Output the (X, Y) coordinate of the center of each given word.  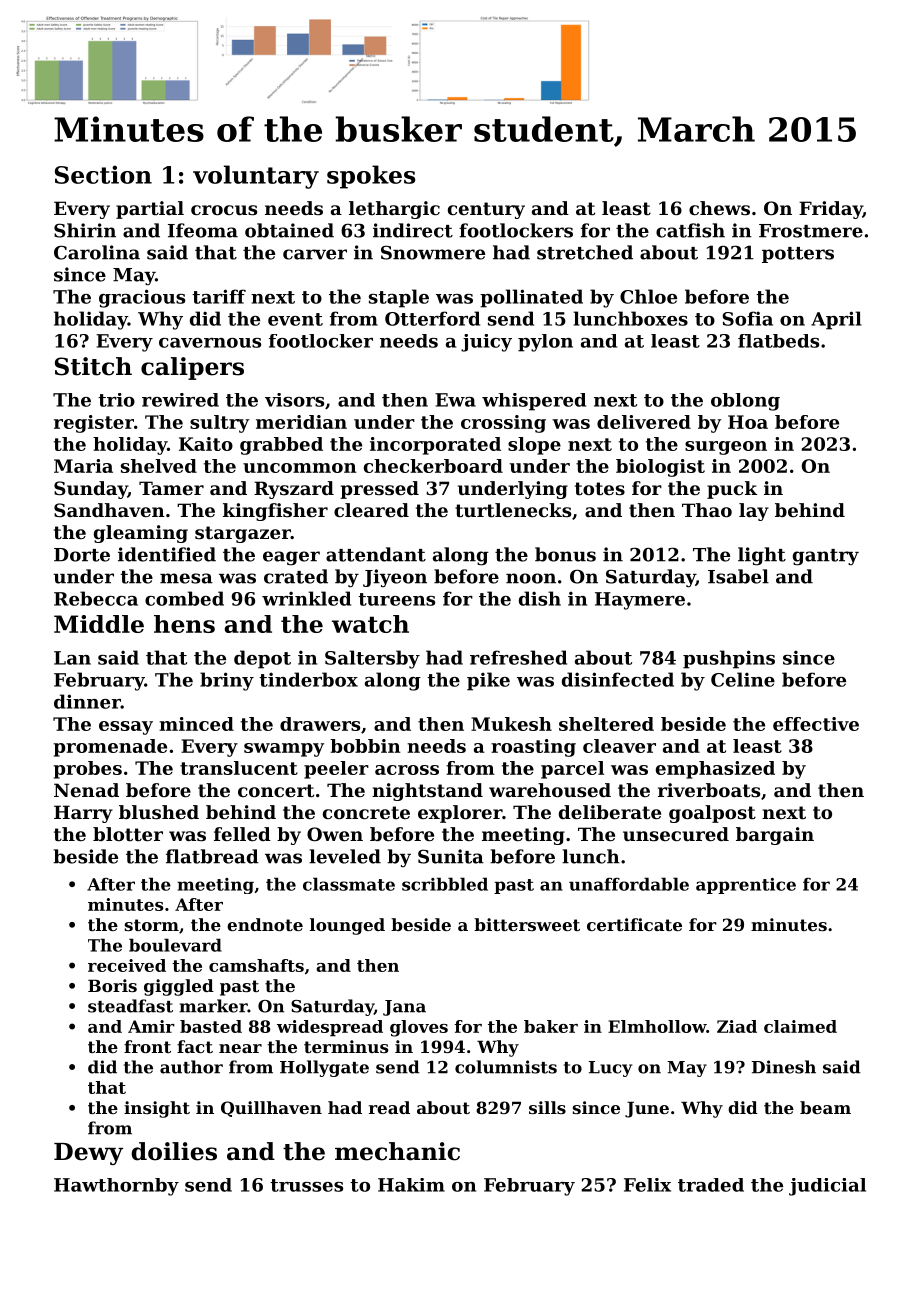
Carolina (97, 252)
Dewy (88, 1154)
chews (719, 208)
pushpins (729, 659)
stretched (585, 252)
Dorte (82, 555)
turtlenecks (513, 510)
